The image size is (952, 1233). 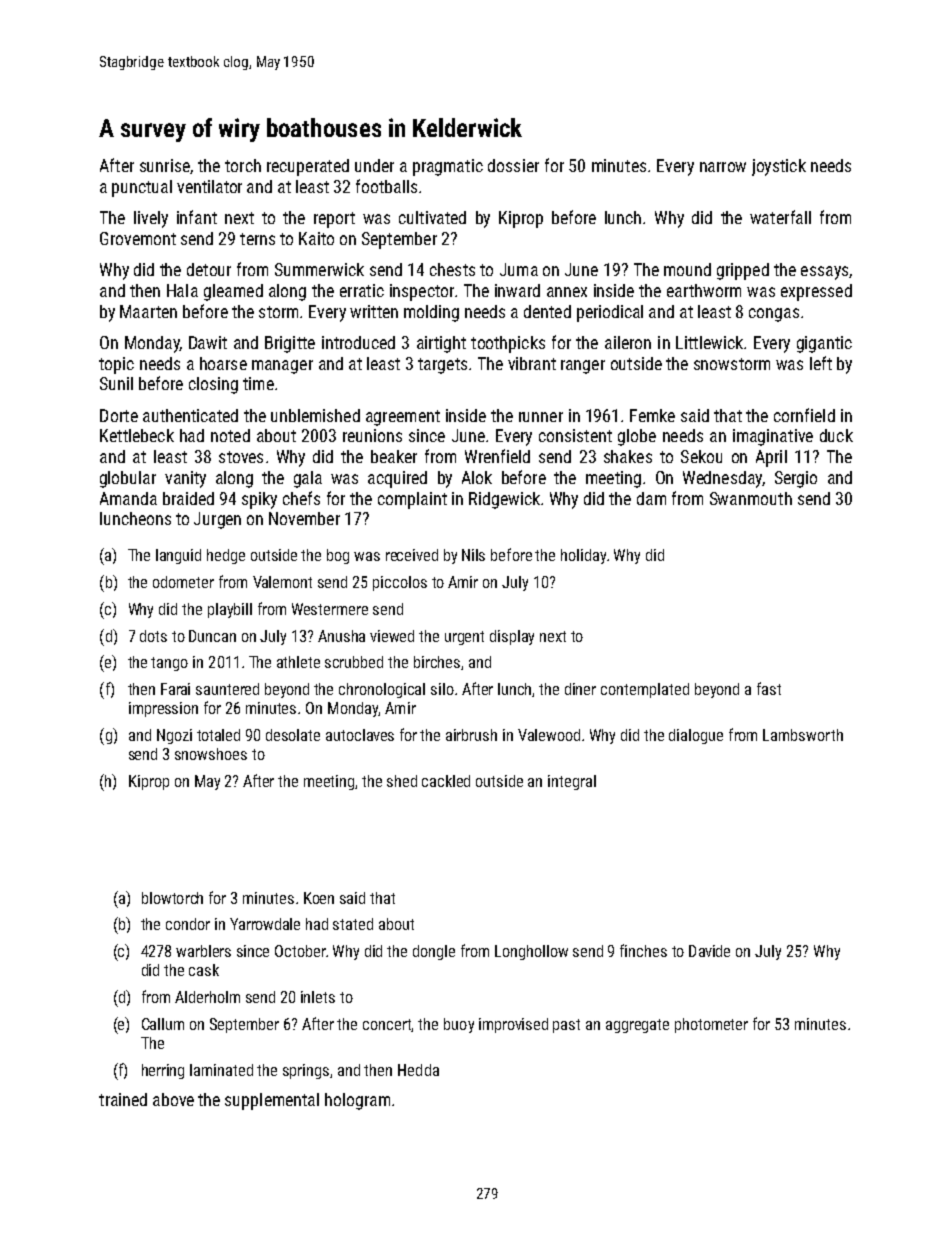 What do you see at coordinates (473, 555) in the document?
I see `Nils` at bounding box center [473, 555].
